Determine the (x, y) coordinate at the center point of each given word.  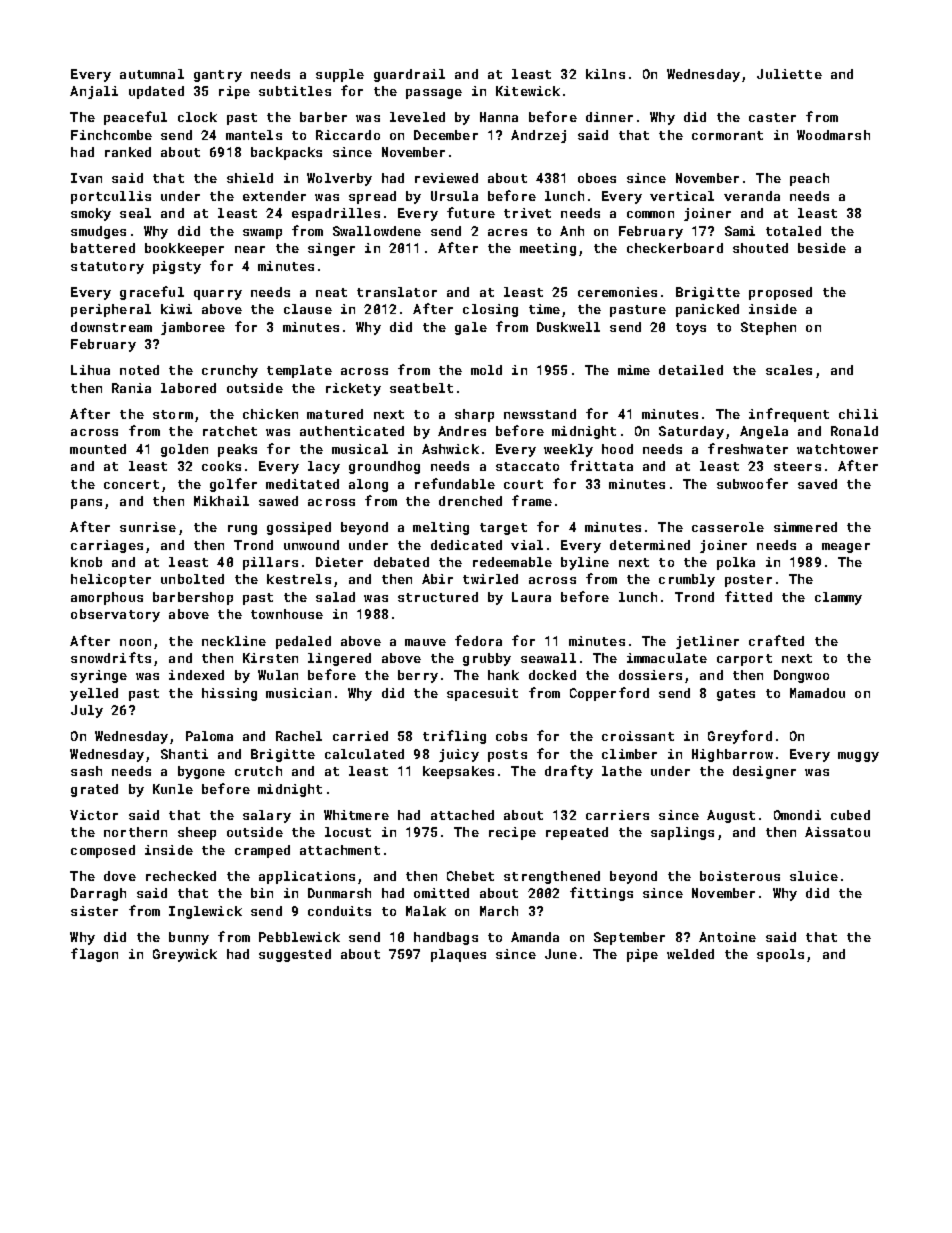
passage (434, 94)
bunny (189, 938)
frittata (601, 465)
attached (462, 815)
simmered (805, 527)
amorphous (107, 598)
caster (772, 117)
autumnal (152, 74)
